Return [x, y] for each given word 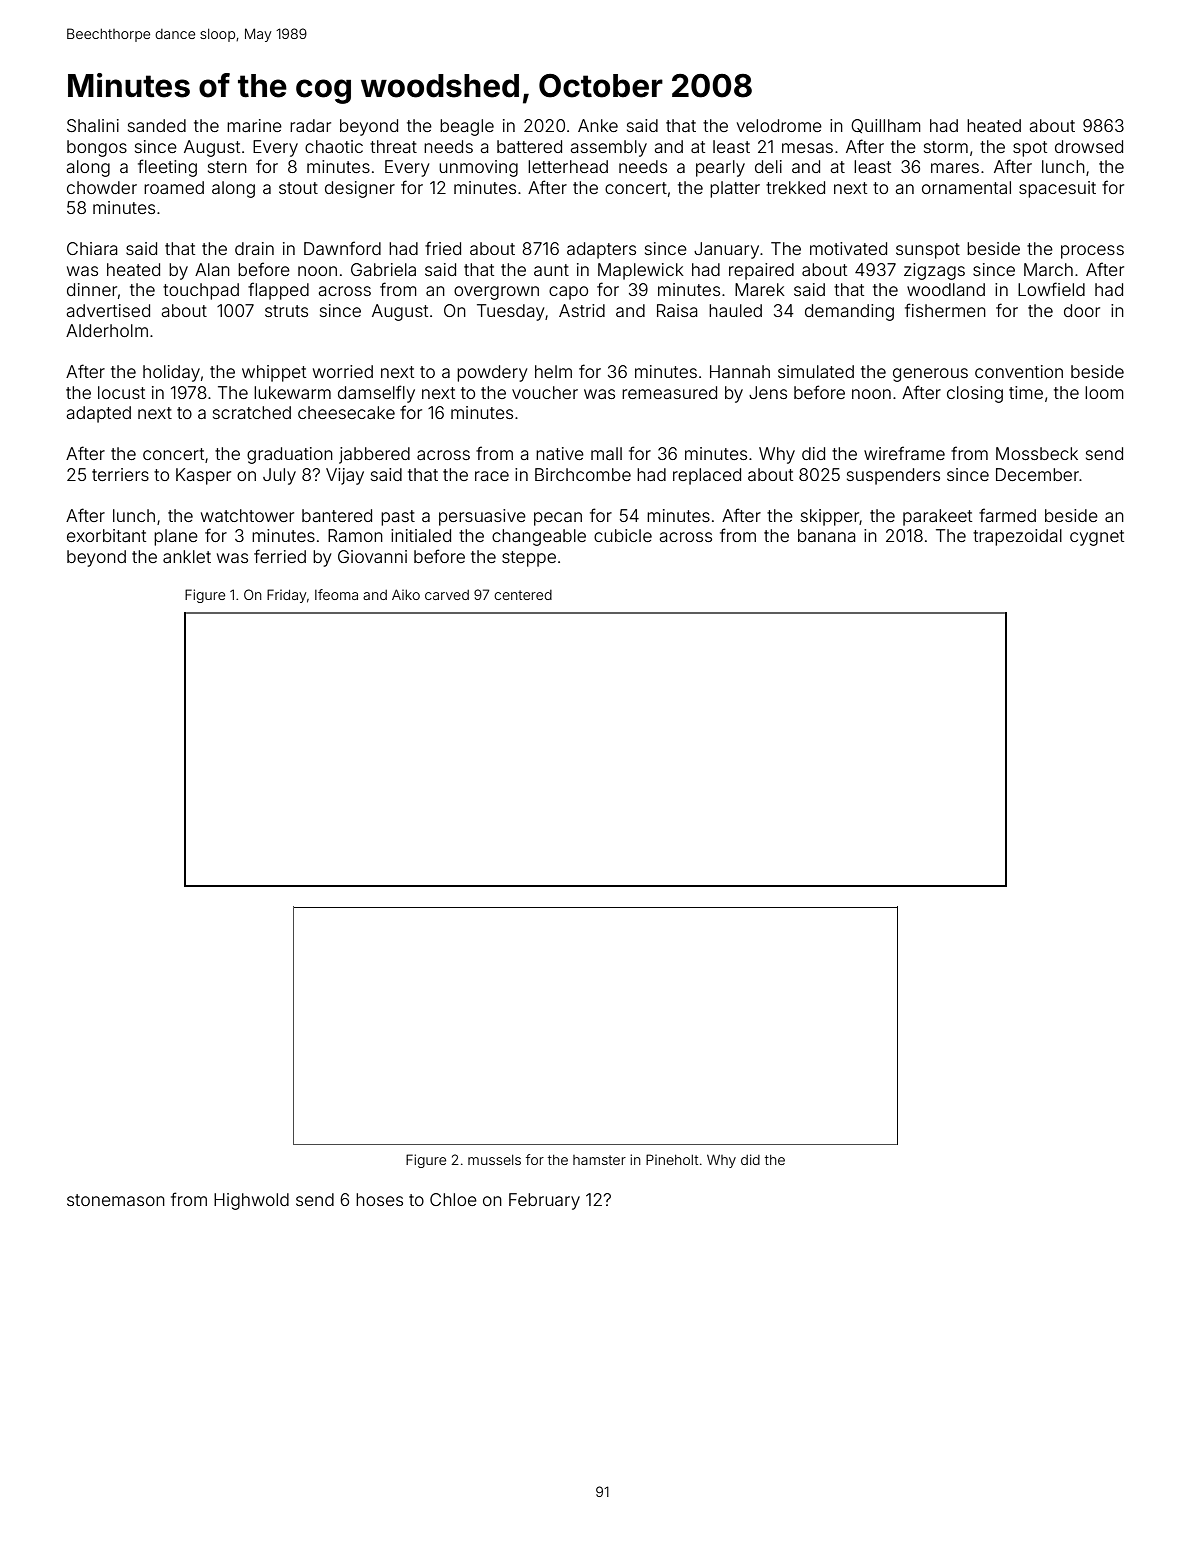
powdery [492, 373]
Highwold [251, 1201]
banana [827, 535]
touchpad [201, 291]
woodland [946, 289]
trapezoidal [1017, 537]
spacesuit [1057, 189]
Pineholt [672, 1159]
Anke [598, 125]
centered [523, 595]
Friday [287, 596]
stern [227, 167]
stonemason [116, 1200]
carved [447, 595]
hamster [599, 1160]
